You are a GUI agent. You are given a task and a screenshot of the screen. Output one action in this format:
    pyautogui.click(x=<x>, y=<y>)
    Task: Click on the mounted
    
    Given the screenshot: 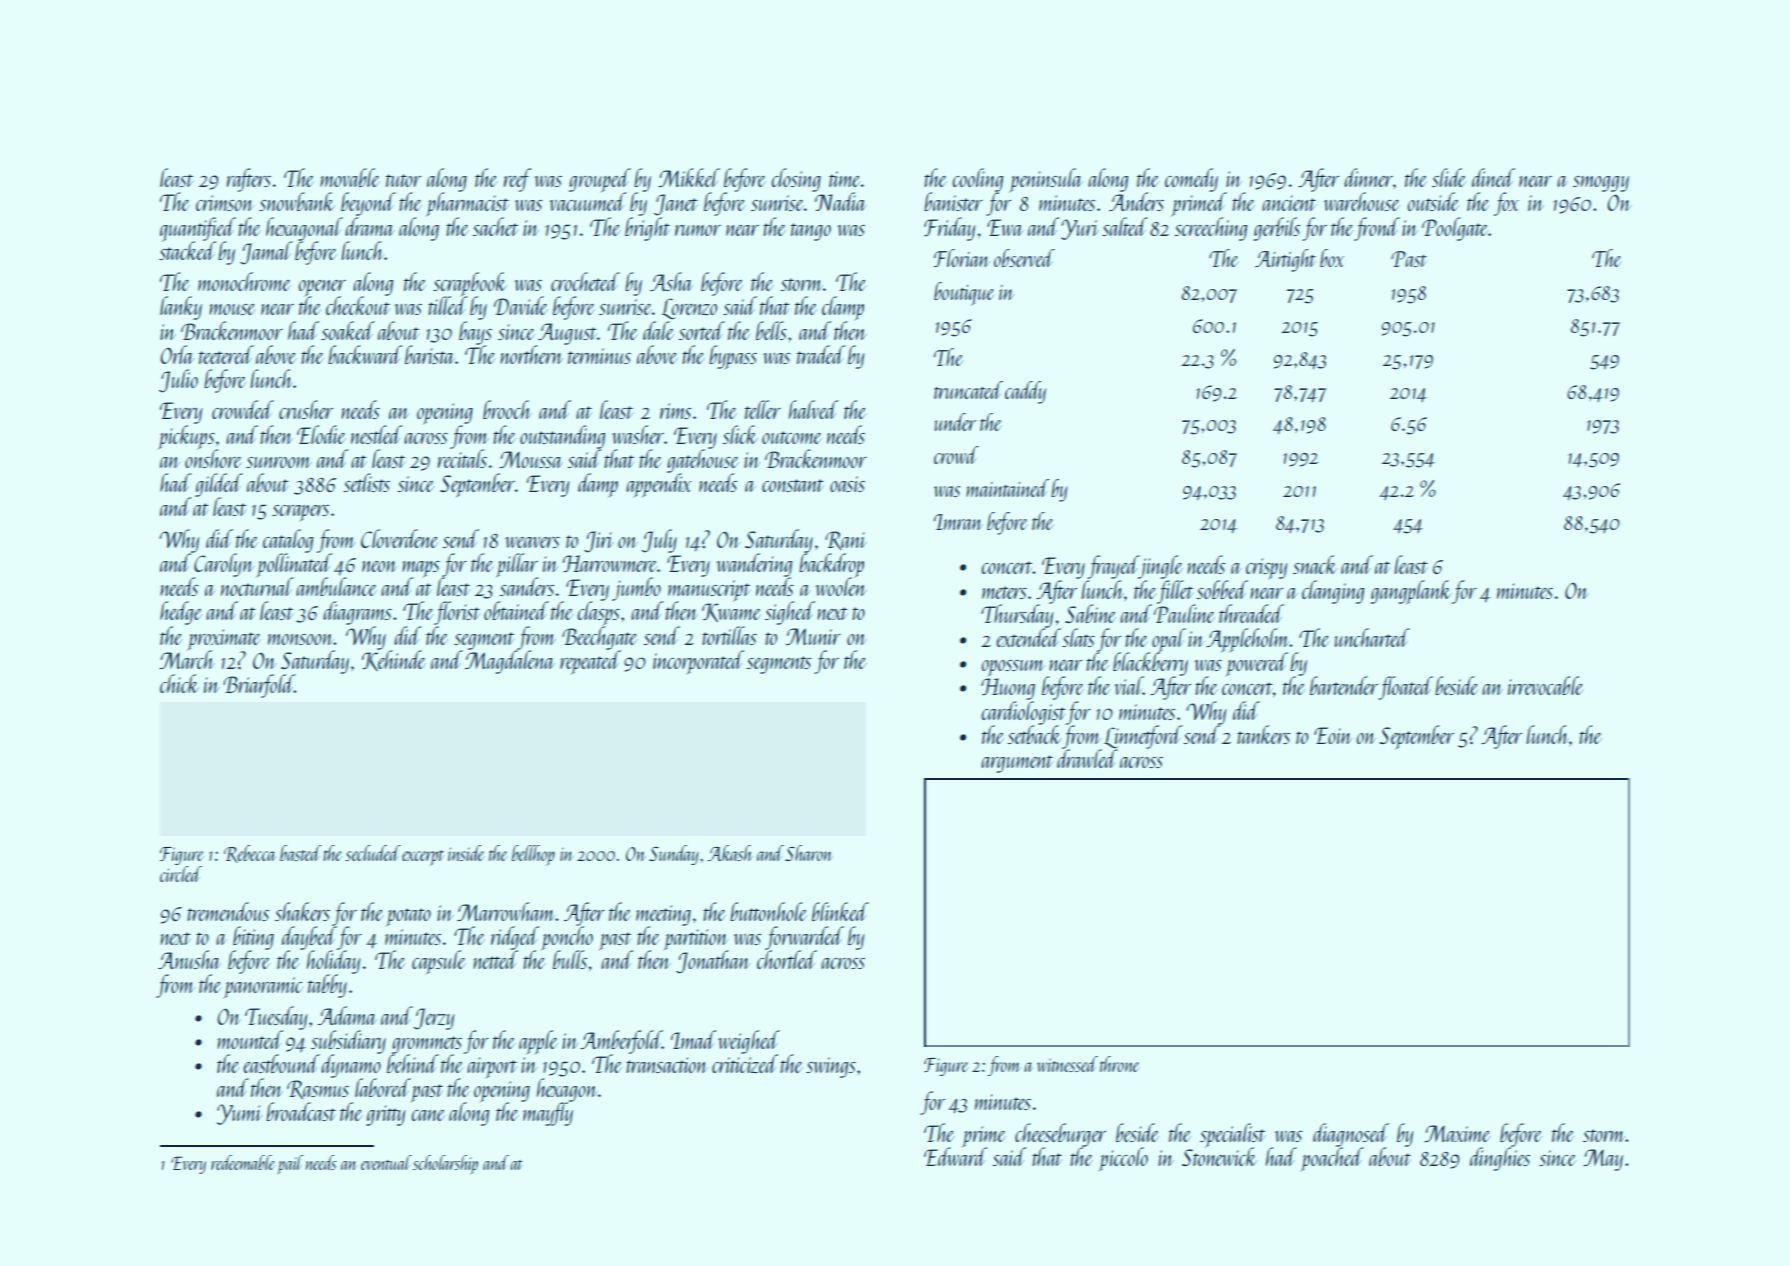 What is the action you would take?
    pyautogui.click(x=250, y=1039)
